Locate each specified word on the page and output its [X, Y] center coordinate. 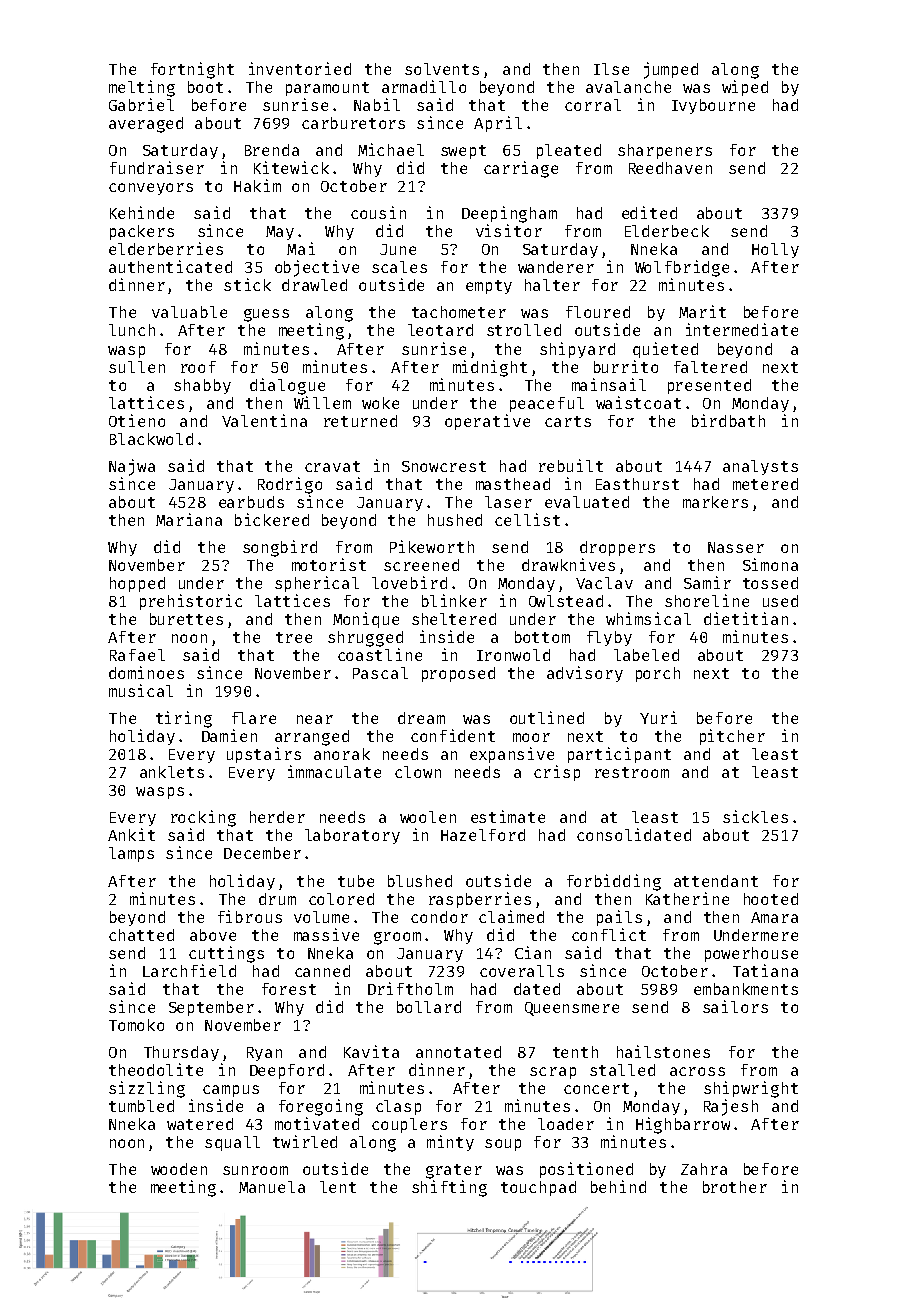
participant [619, 755]
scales [399, 267]
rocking [203, 818]
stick [247, 284]
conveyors [151, 189]
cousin [378, 212]
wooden [179, 1169]
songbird [280, 548]
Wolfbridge [682, 268]
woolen [428, 817]
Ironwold [513, 655]
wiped [745, 88]
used [780, 601]
